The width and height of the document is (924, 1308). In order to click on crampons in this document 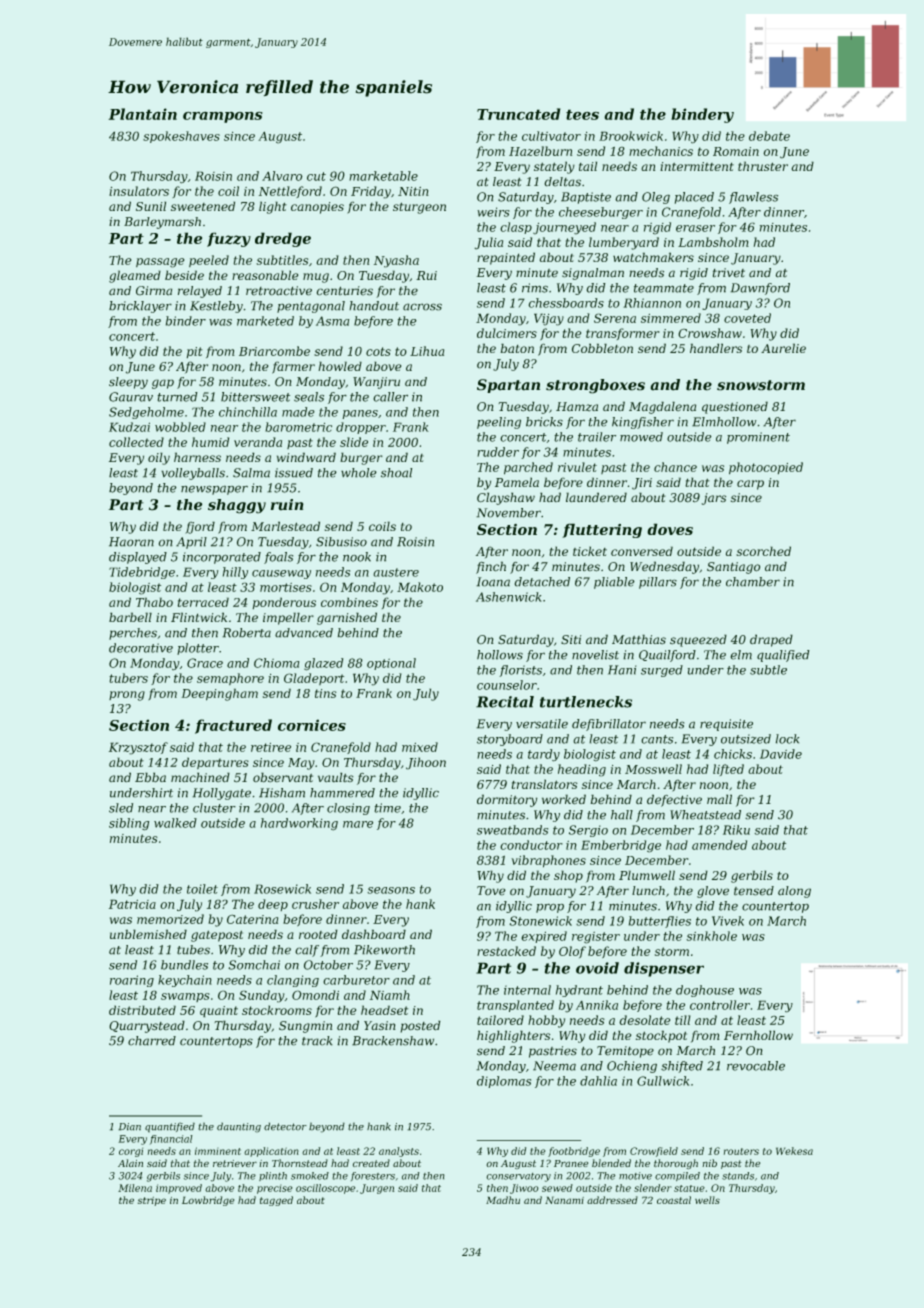, I will do `click(222, 117)`.
